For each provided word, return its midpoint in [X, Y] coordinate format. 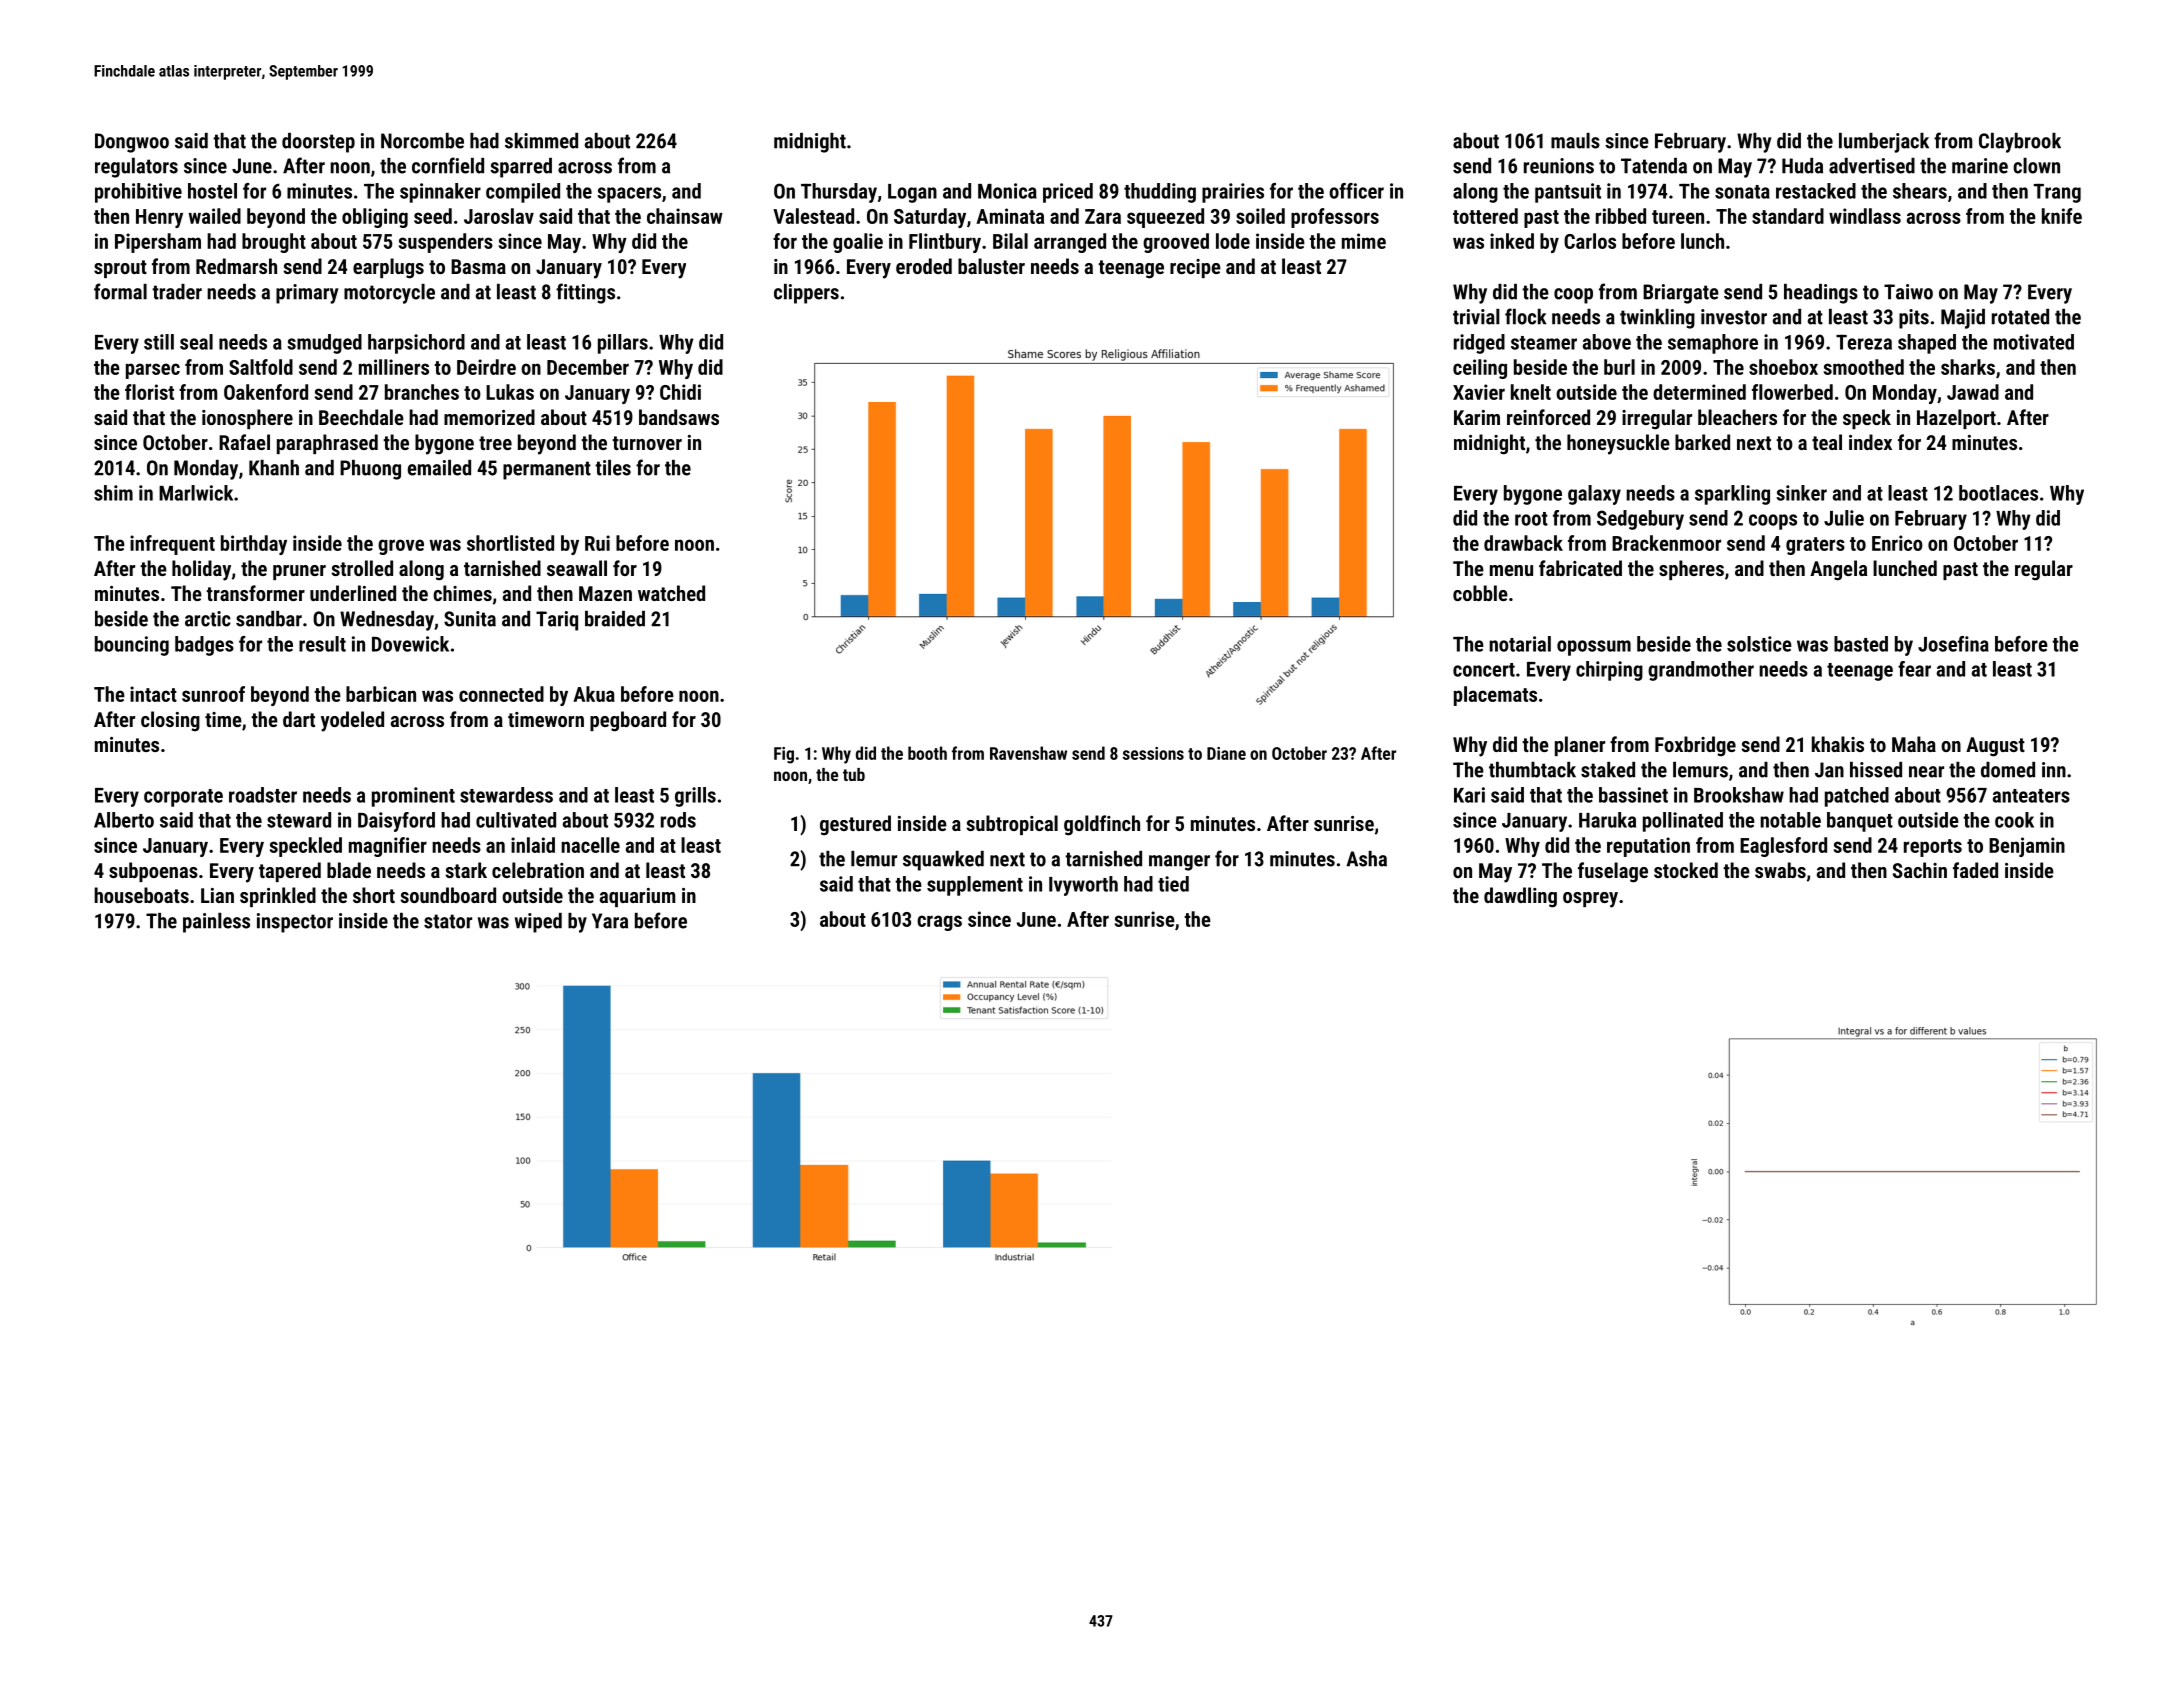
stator [448, 921]
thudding [1160, 193]
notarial [1520, 644]
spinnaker [440, 193]
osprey [1590, 900]
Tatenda [1654, 166]
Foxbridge [1695, 746]
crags [939, 923]
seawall [577, 568]
